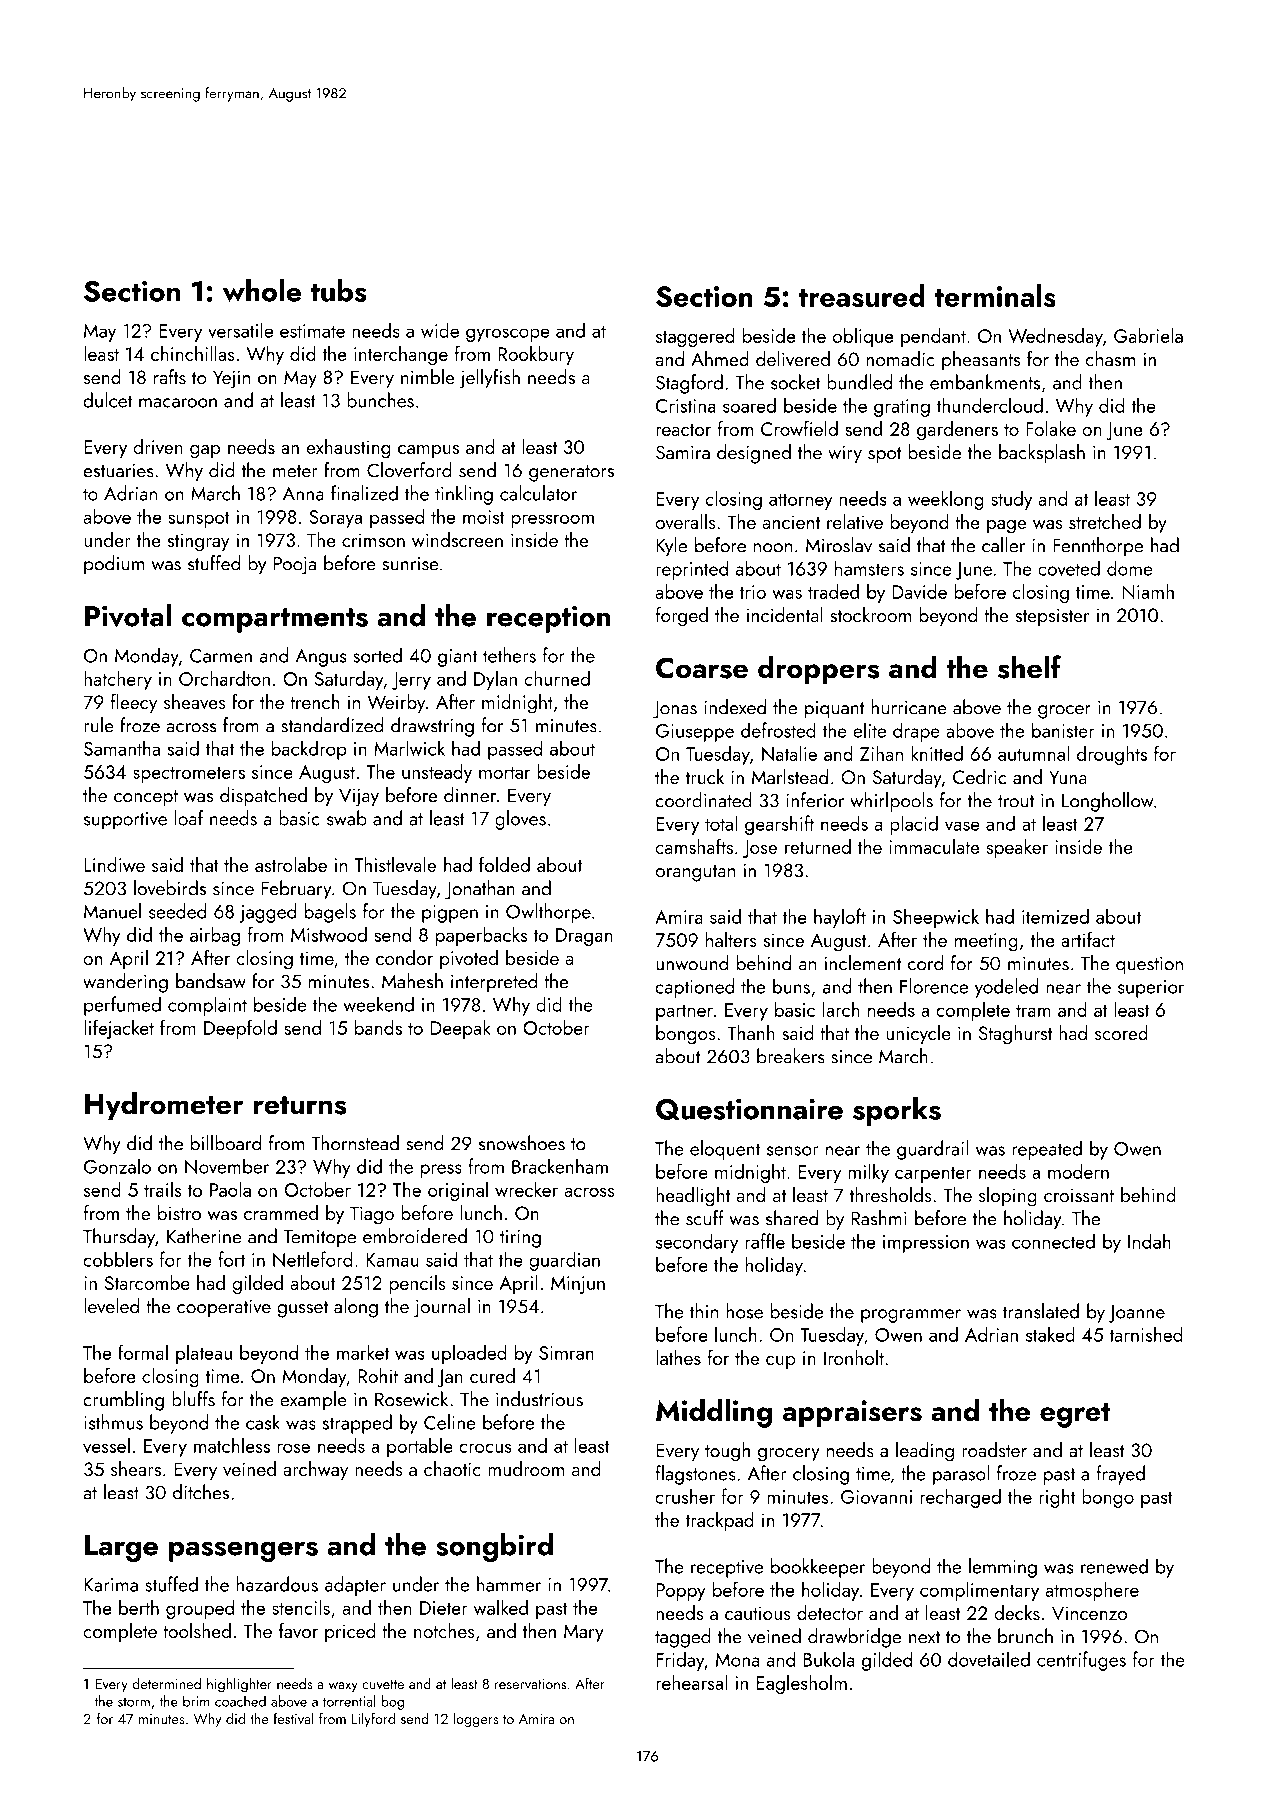  What do you see at coordinates (329, 934) in the screenshot?
I see `Mistwood` at bounding box center [329, 934].
